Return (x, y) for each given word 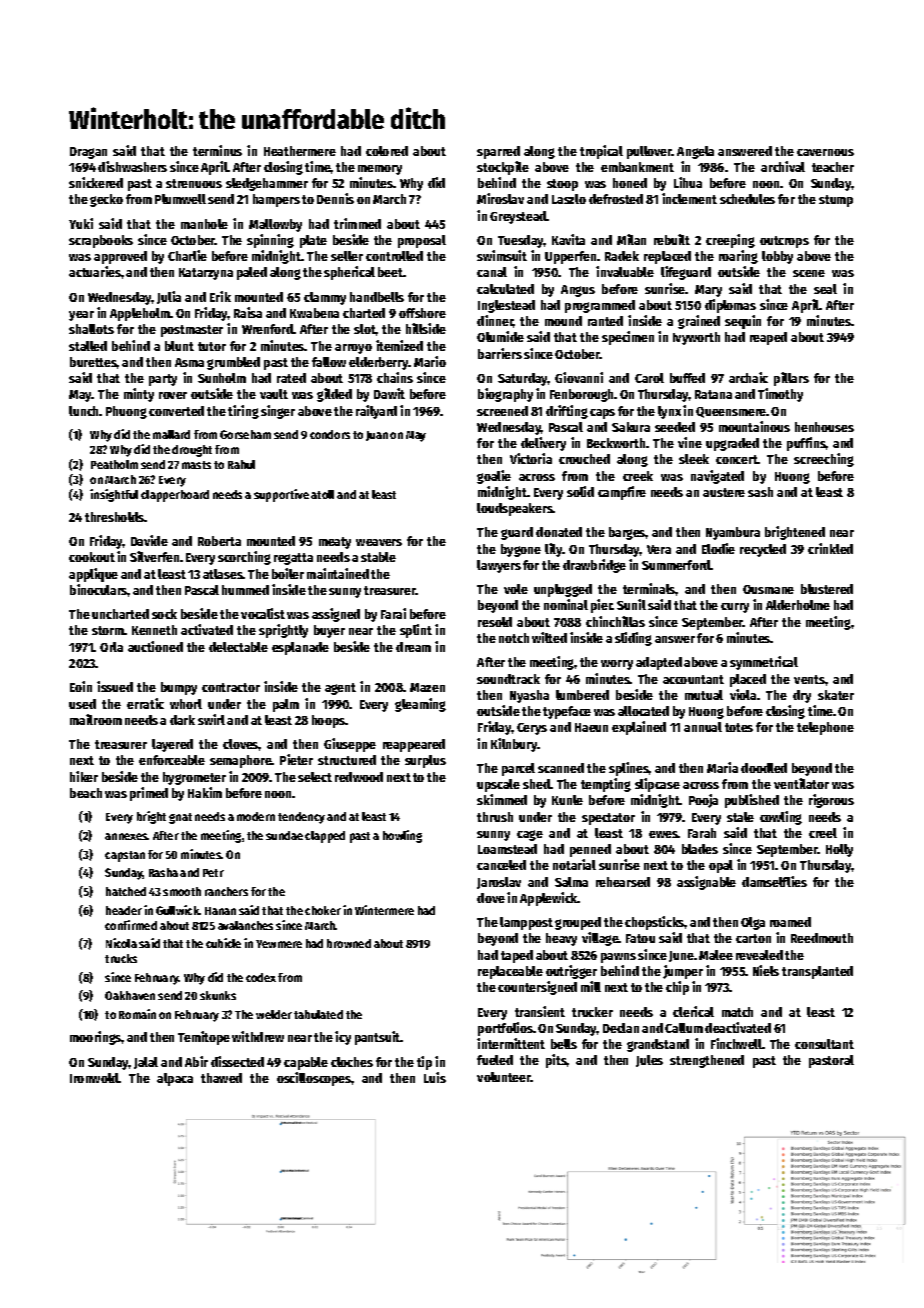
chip (677, 988)
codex (261, 977)
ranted (605, 321)
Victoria (531, 458)
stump (836, 201)
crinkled (830, 548)
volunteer (504, 1077)
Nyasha (529, 696)
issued (115, 686)
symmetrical (764, 663)
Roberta (219, 541)
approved (120, 257)
